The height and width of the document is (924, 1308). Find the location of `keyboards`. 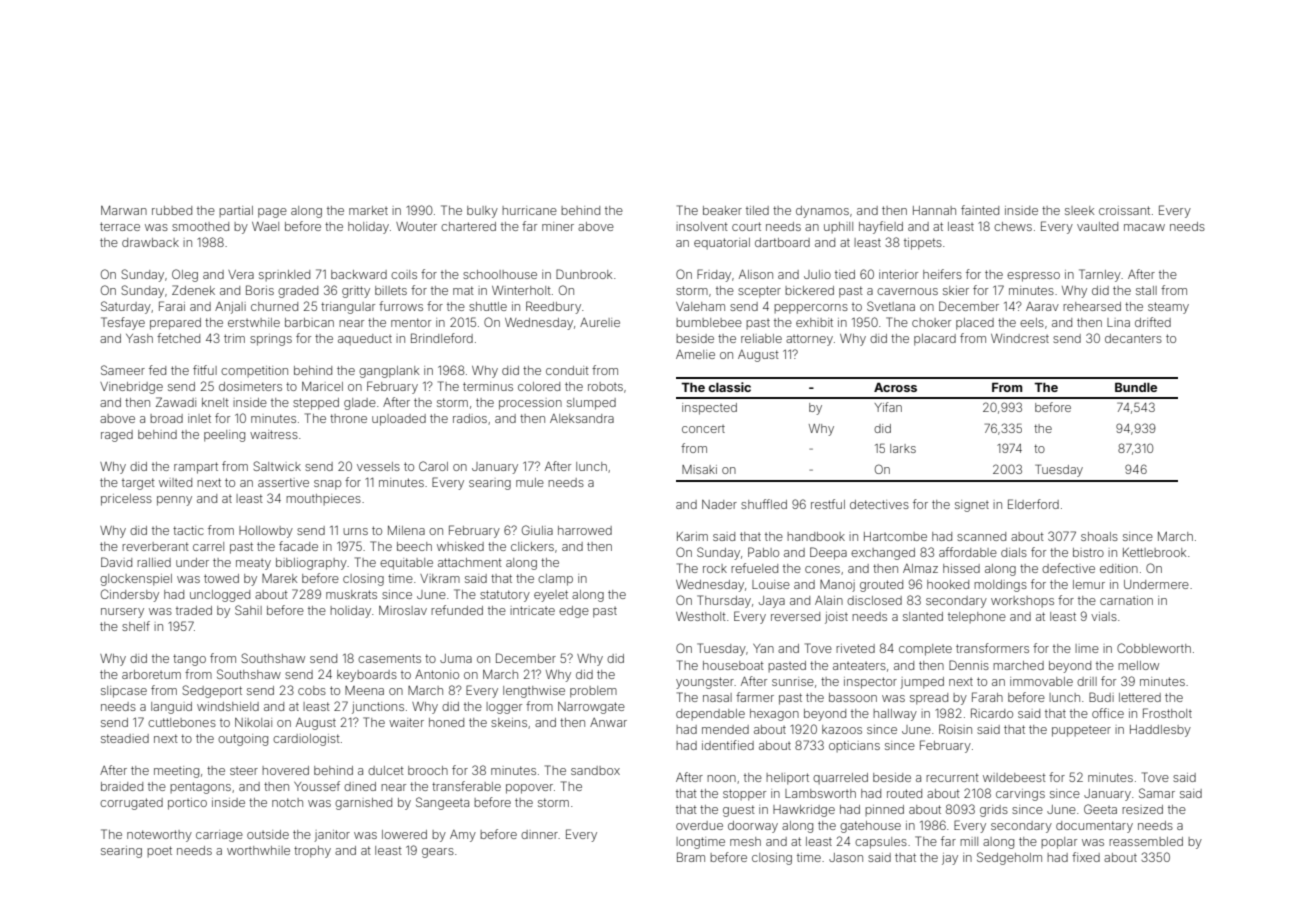

keyboards is located at coordinates (367, 676).
